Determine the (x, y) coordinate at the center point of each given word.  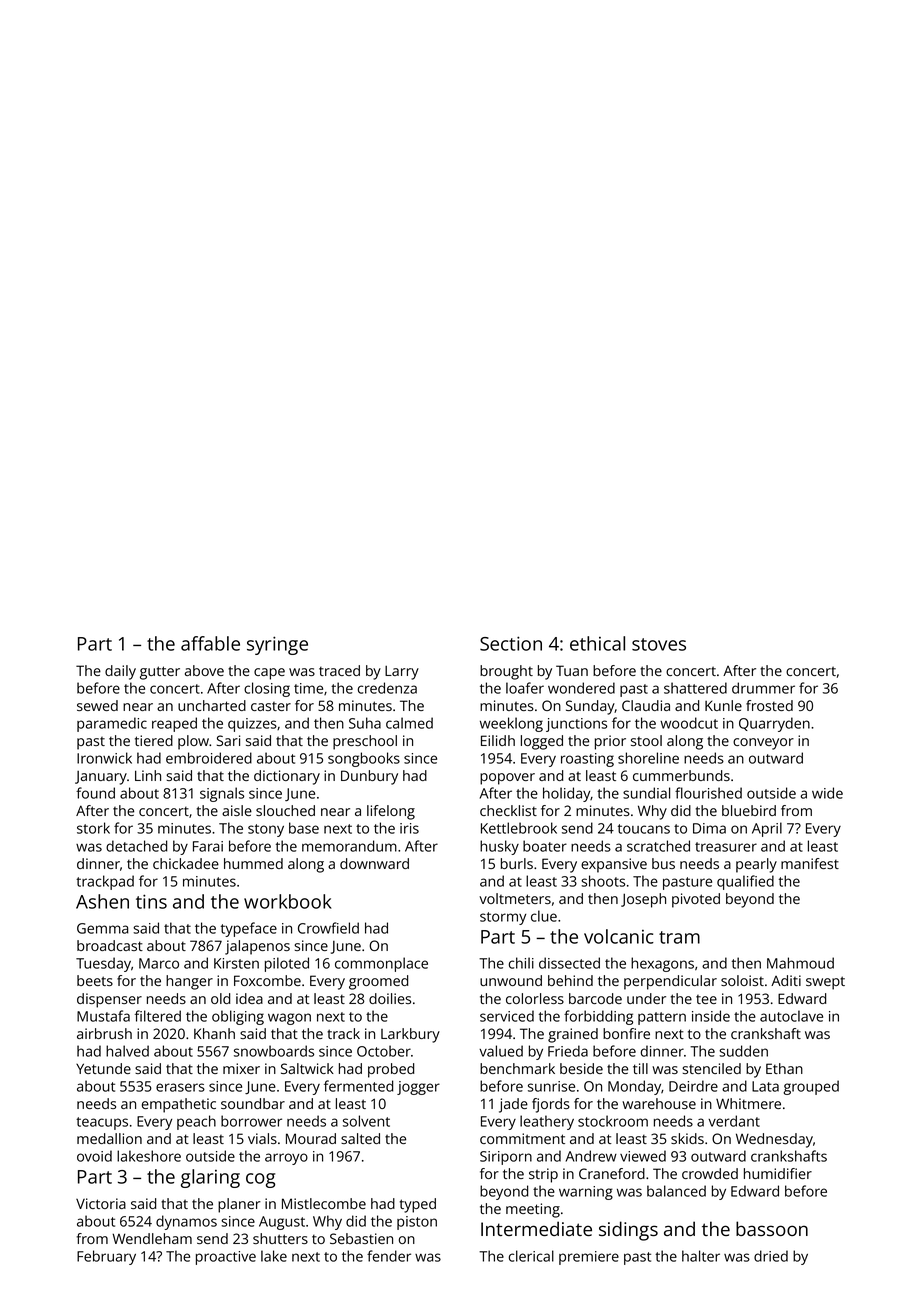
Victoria (101, 1203)
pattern (662, 1018)
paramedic (112, 724)
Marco (159, 963)
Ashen (102, 901)
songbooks (364, 759)
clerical (531, 1256)
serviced (507, 1016)
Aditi (786, 980)
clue (544, 916)
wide (827, 793)
